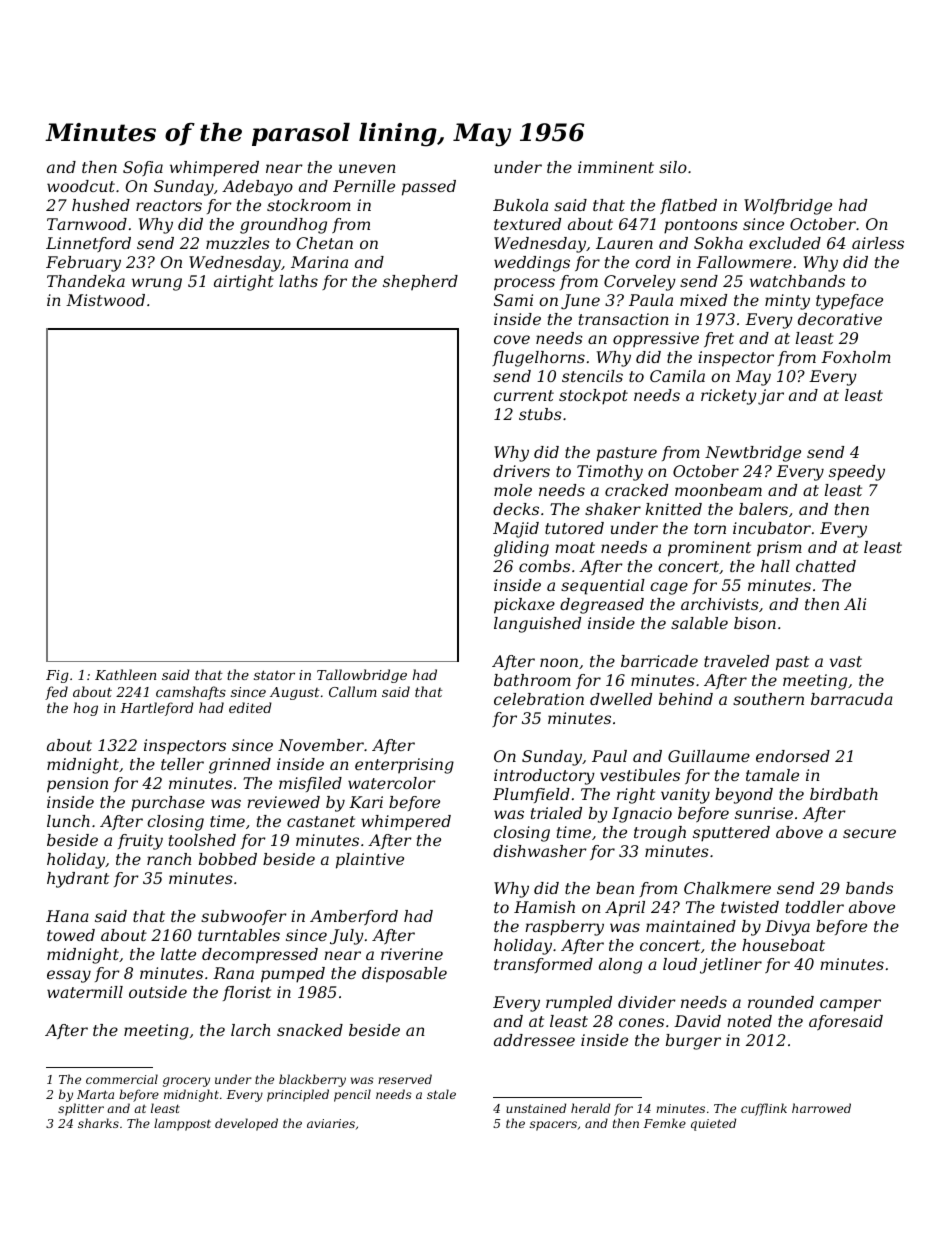 The height and width of the document is (1233, 952). Describe the element at coordinates (826, 566) in the document. I see `chatted` at that location.
